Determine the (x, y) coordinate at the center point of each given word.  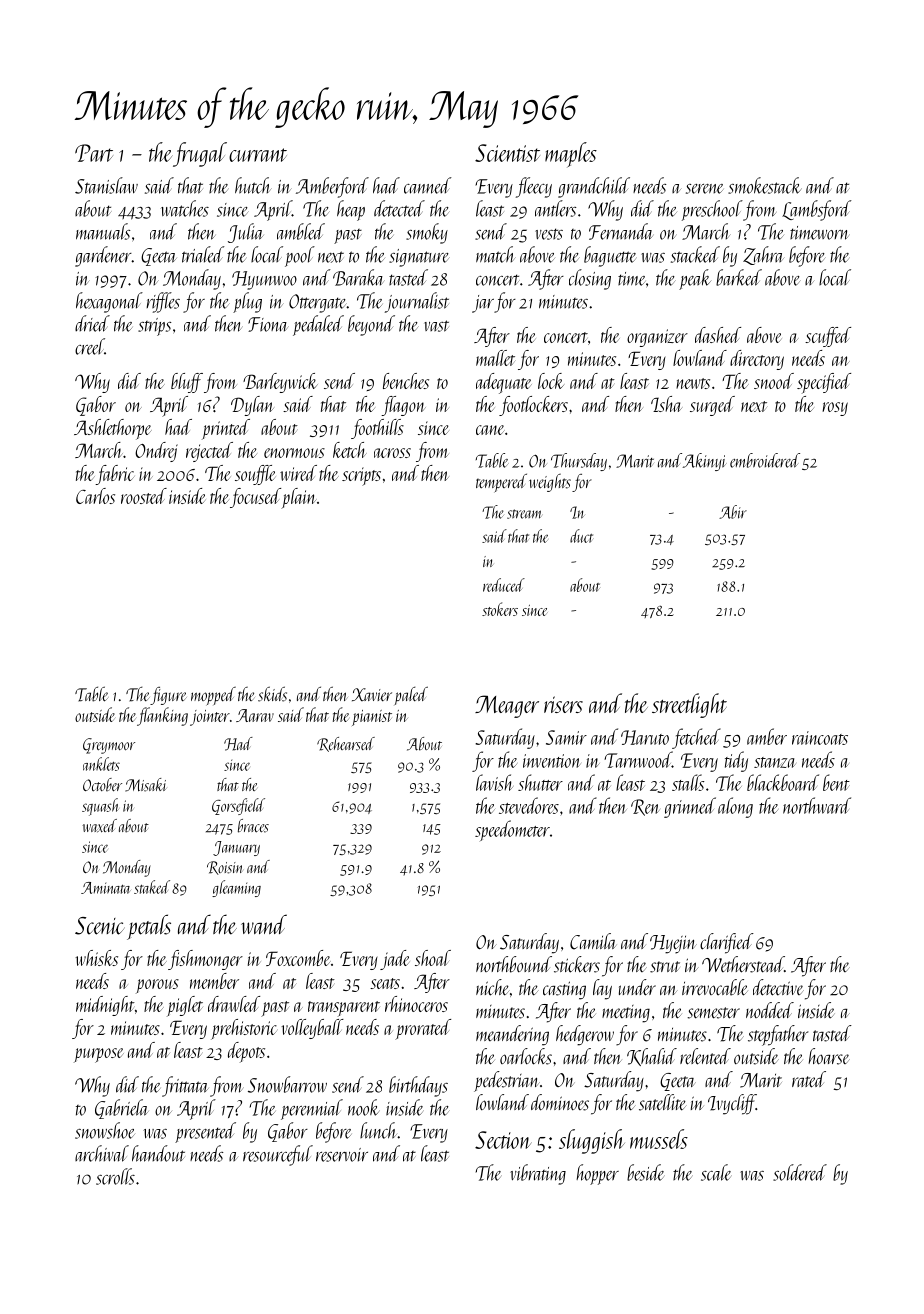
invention (551, 761)
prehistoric (244, 1029)
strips (154, 327)
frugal (200, 154)
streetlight (689, 705)
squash (100, 807)
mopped (213, 696)
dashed (718, 335)
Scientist (507, 153)
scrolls (115, 1176)
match (496, 254)
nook (364, 1107)
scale (716, 1172)
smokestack (765, 185)
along (735, 807)
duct (581, 536)
